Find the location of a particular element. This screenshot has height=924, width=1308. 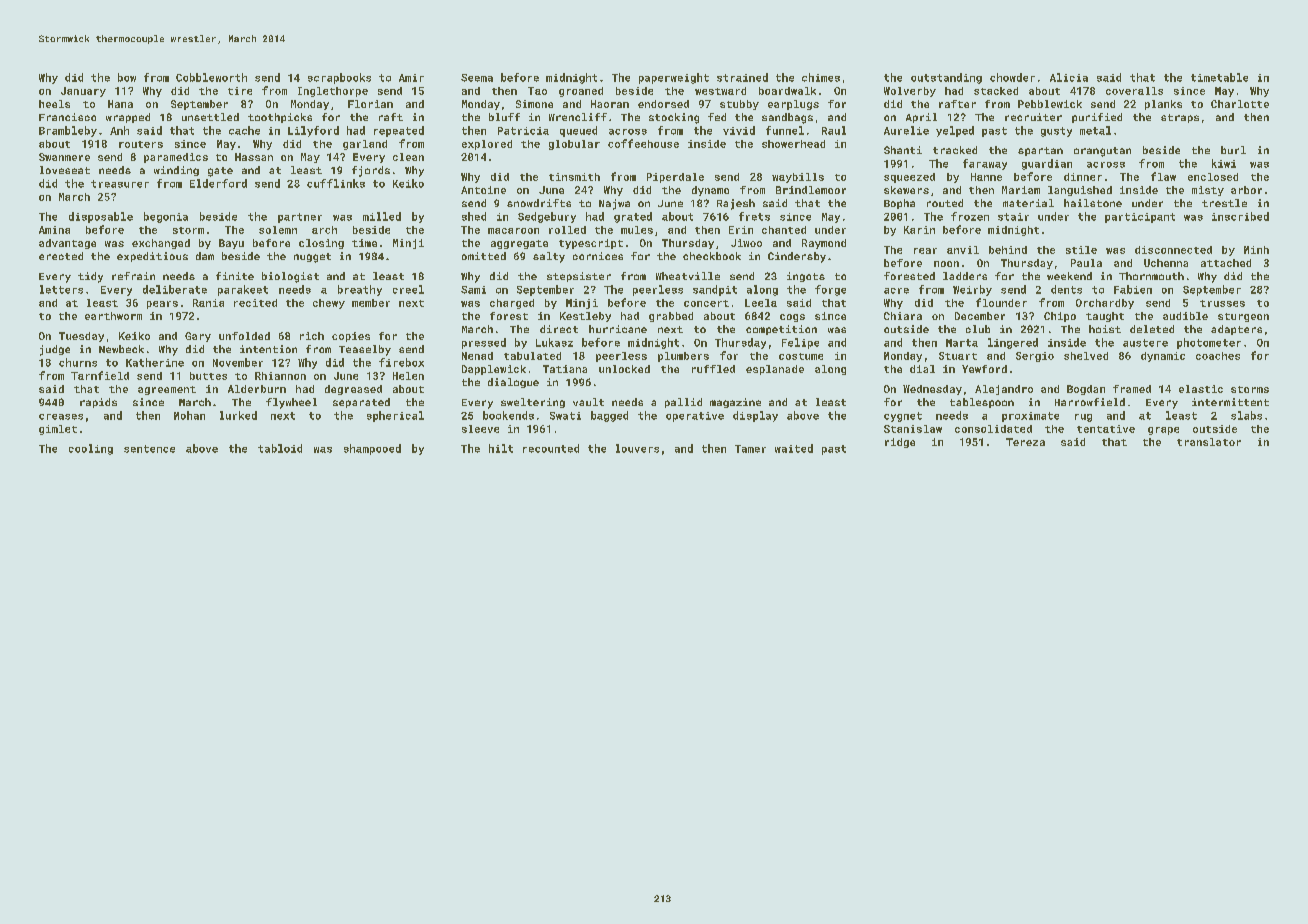

bagged is located at coordinates (609, 416).
